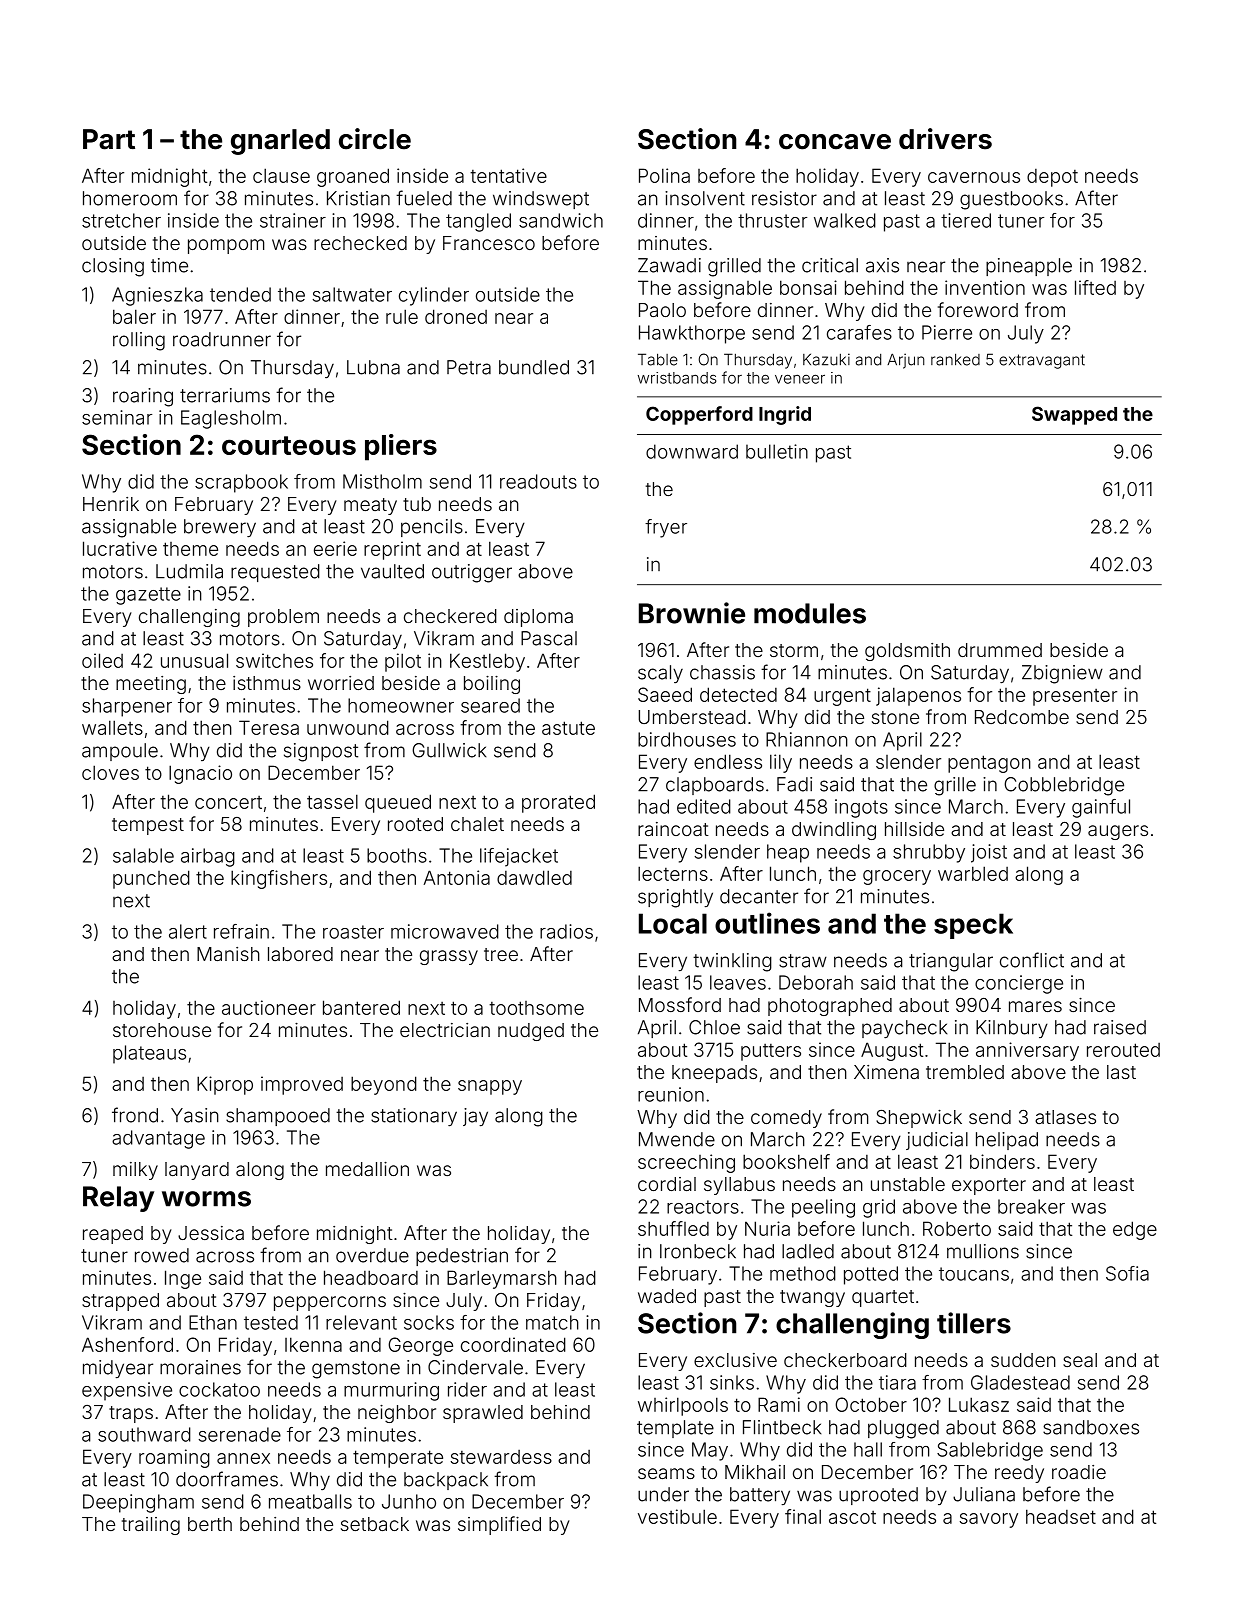 Image resolution: width=1243 pixels, height=1609 pixels. What do you see at coordinates (552, 1322) in the screenshot?
I see `match` at bounding box center [552, 1322].
